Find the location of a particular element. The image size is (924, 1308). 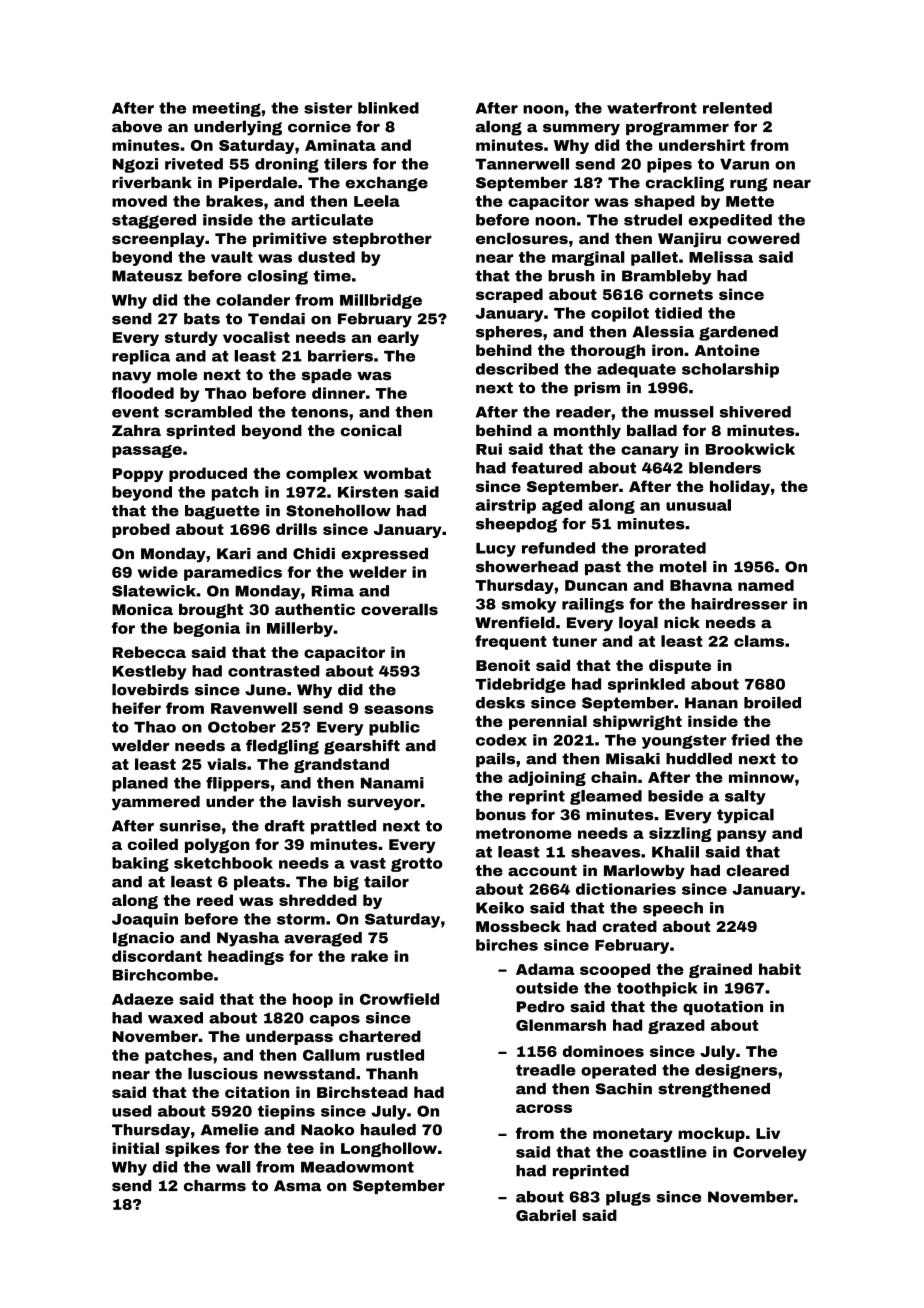

named is located at coordinates (766, 585).
